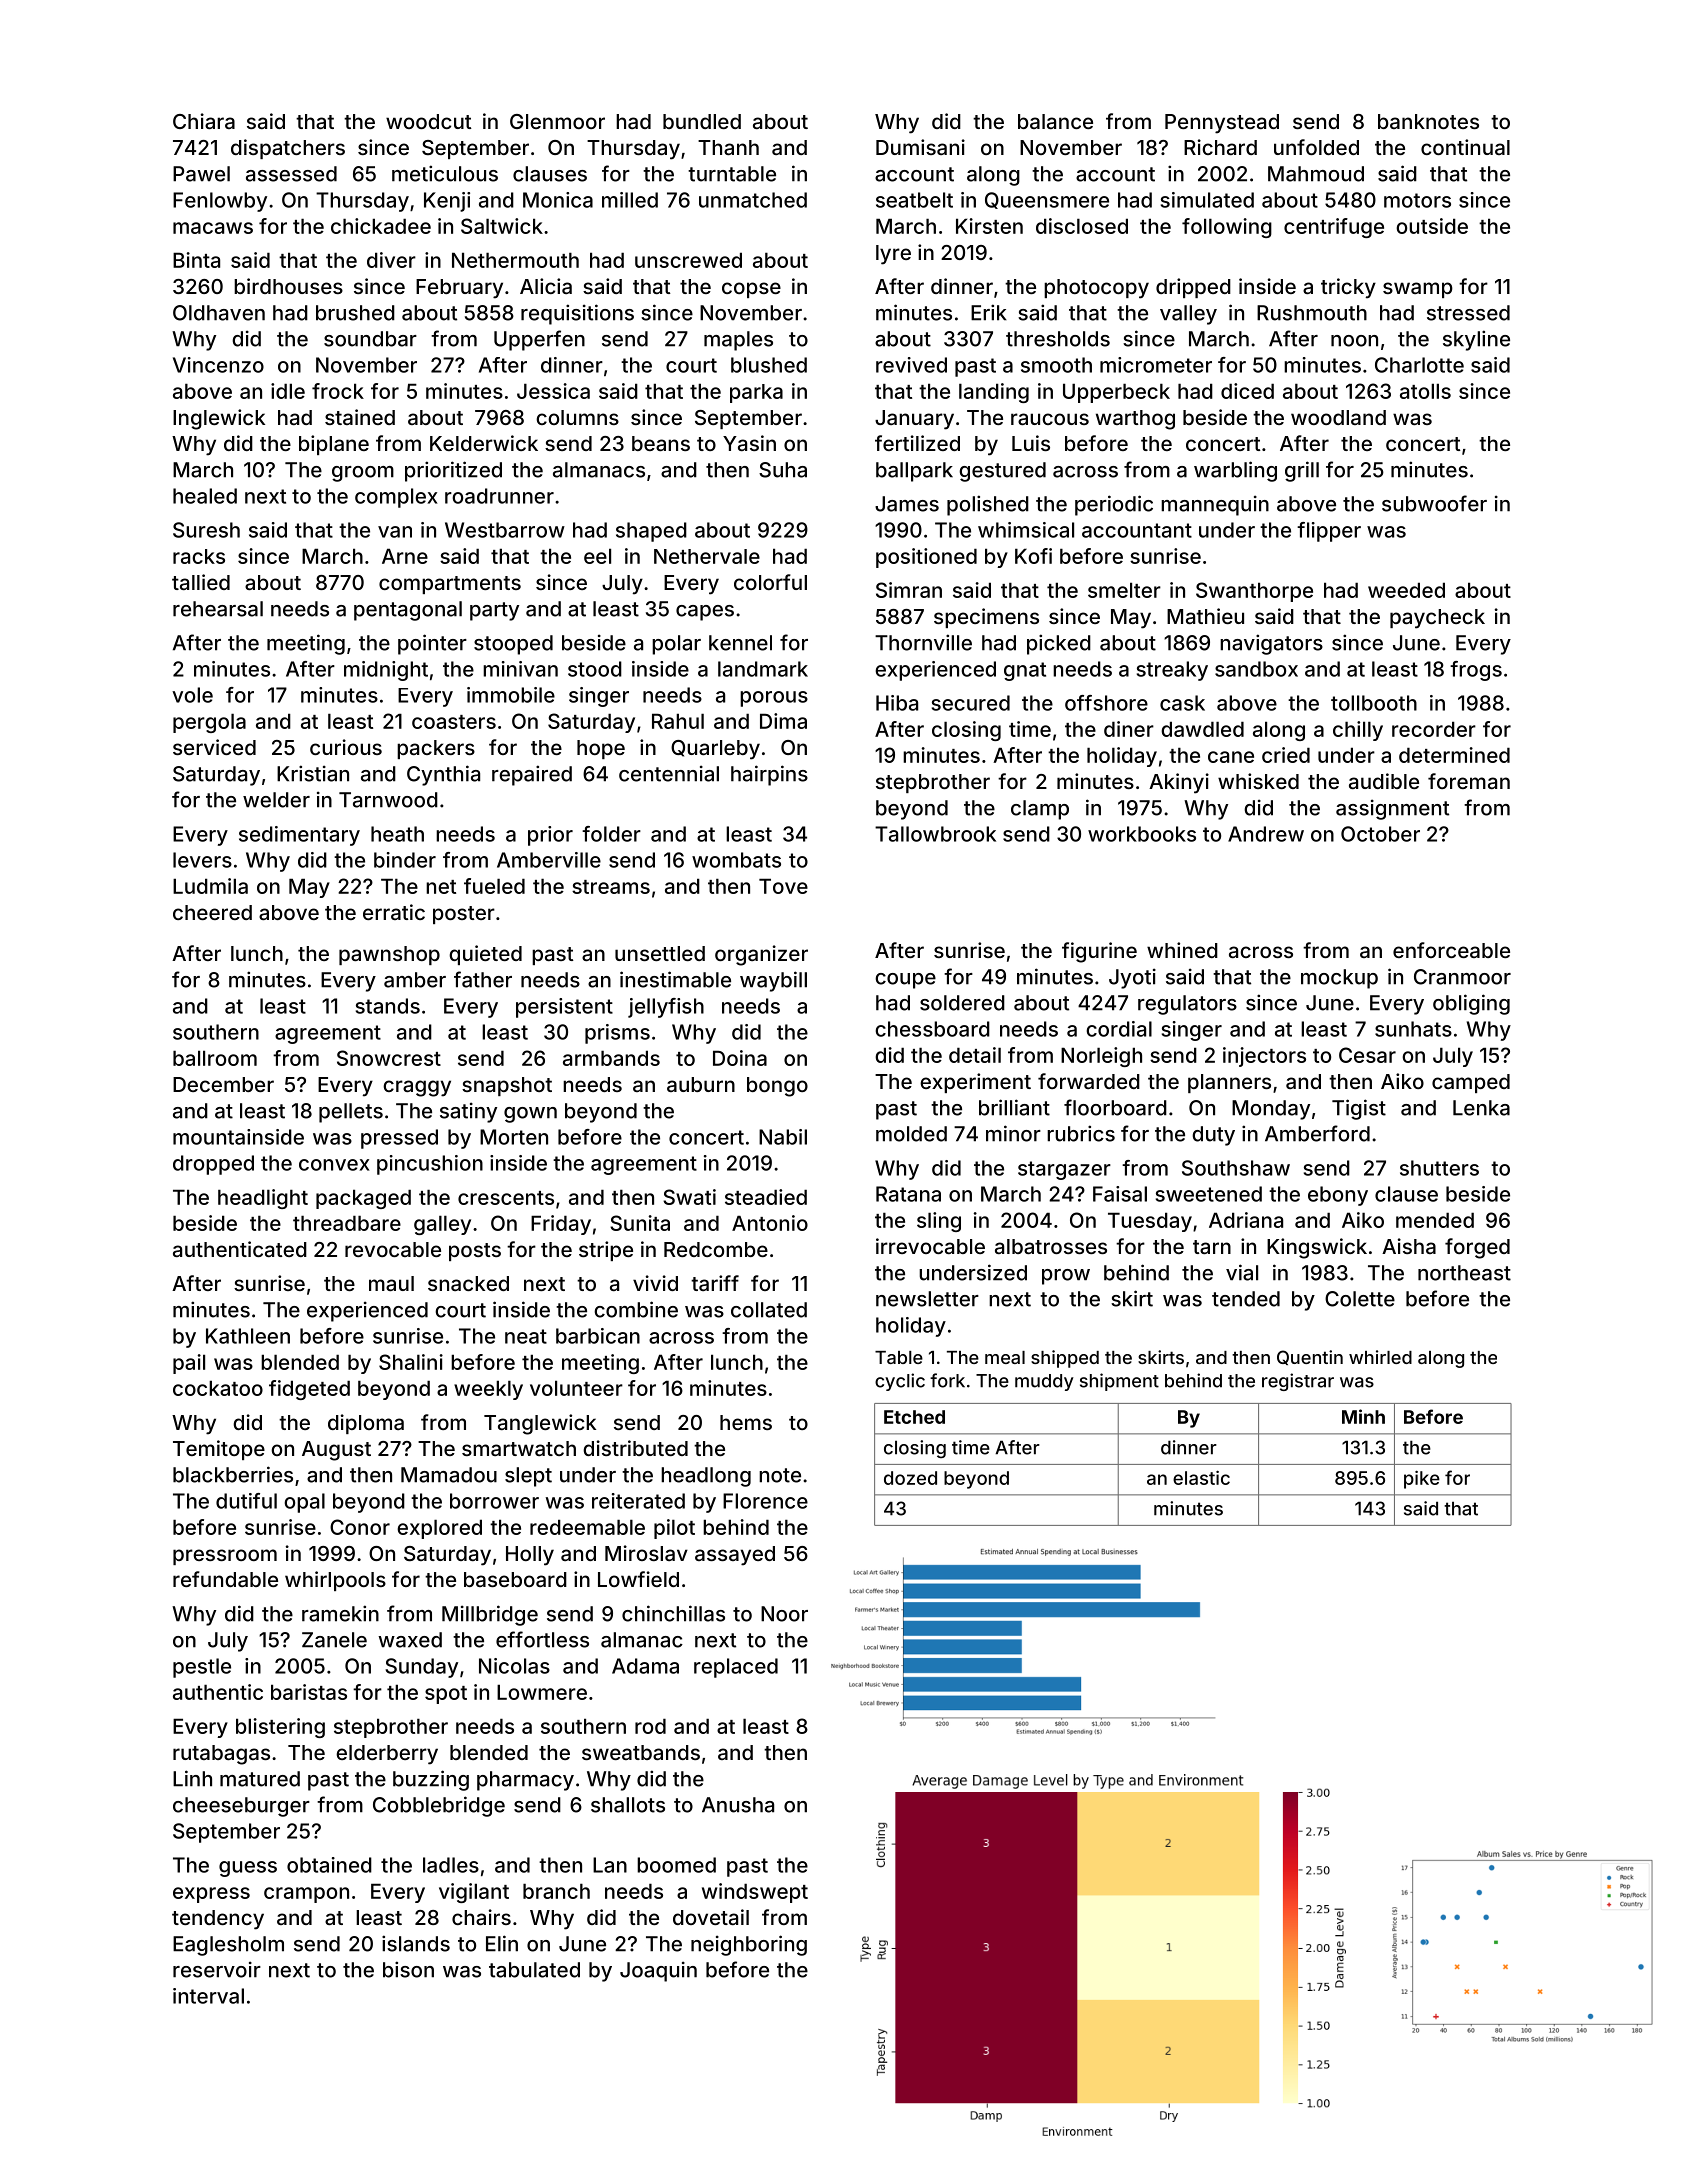  What do you see at coordinates (1201, 1477) in the screenshot?
I see `elastic` at bounding box center [1201, 1477].
